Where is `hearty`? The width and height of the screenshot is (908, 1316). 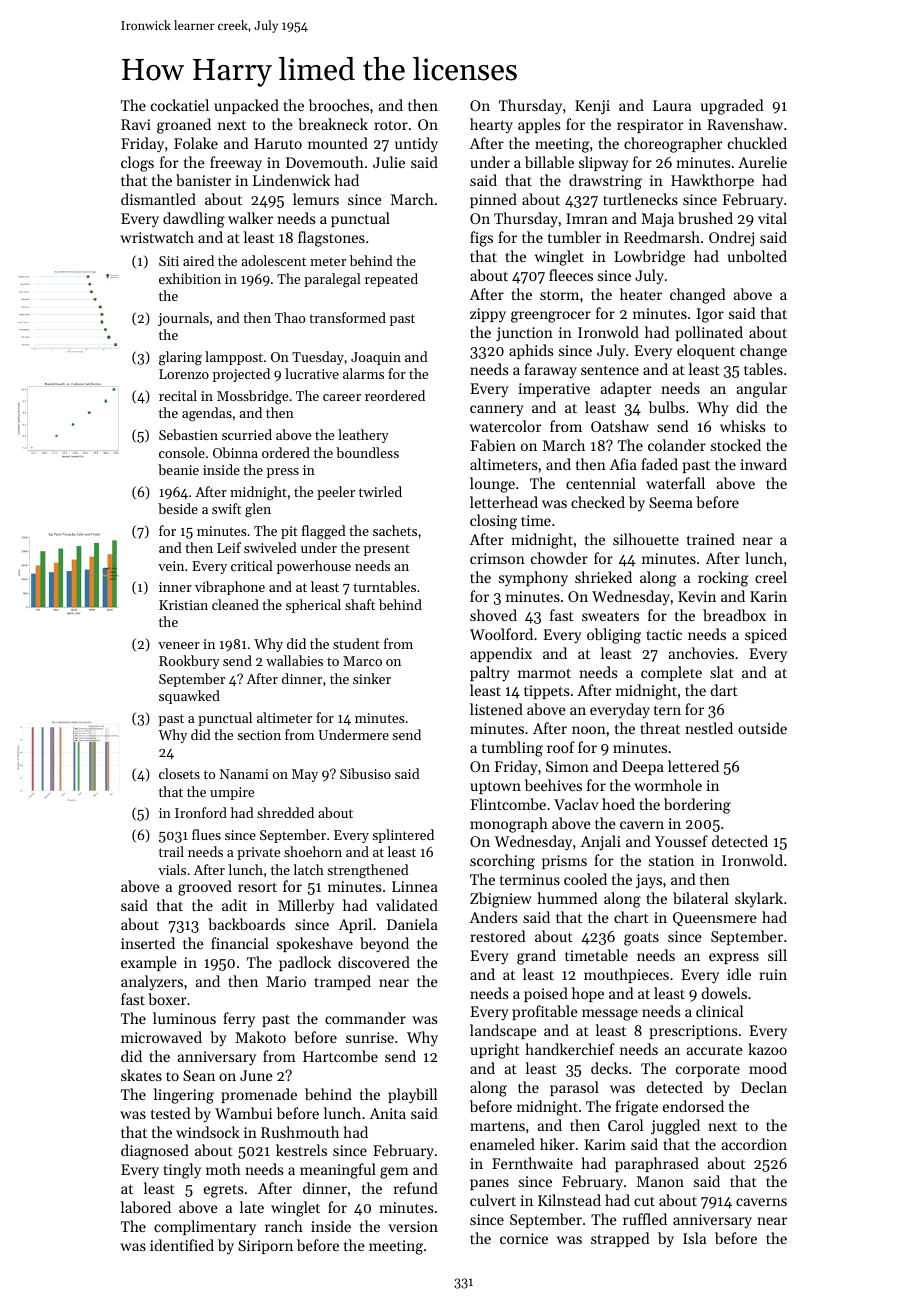 hearty is located at coordinates (491, 125).
